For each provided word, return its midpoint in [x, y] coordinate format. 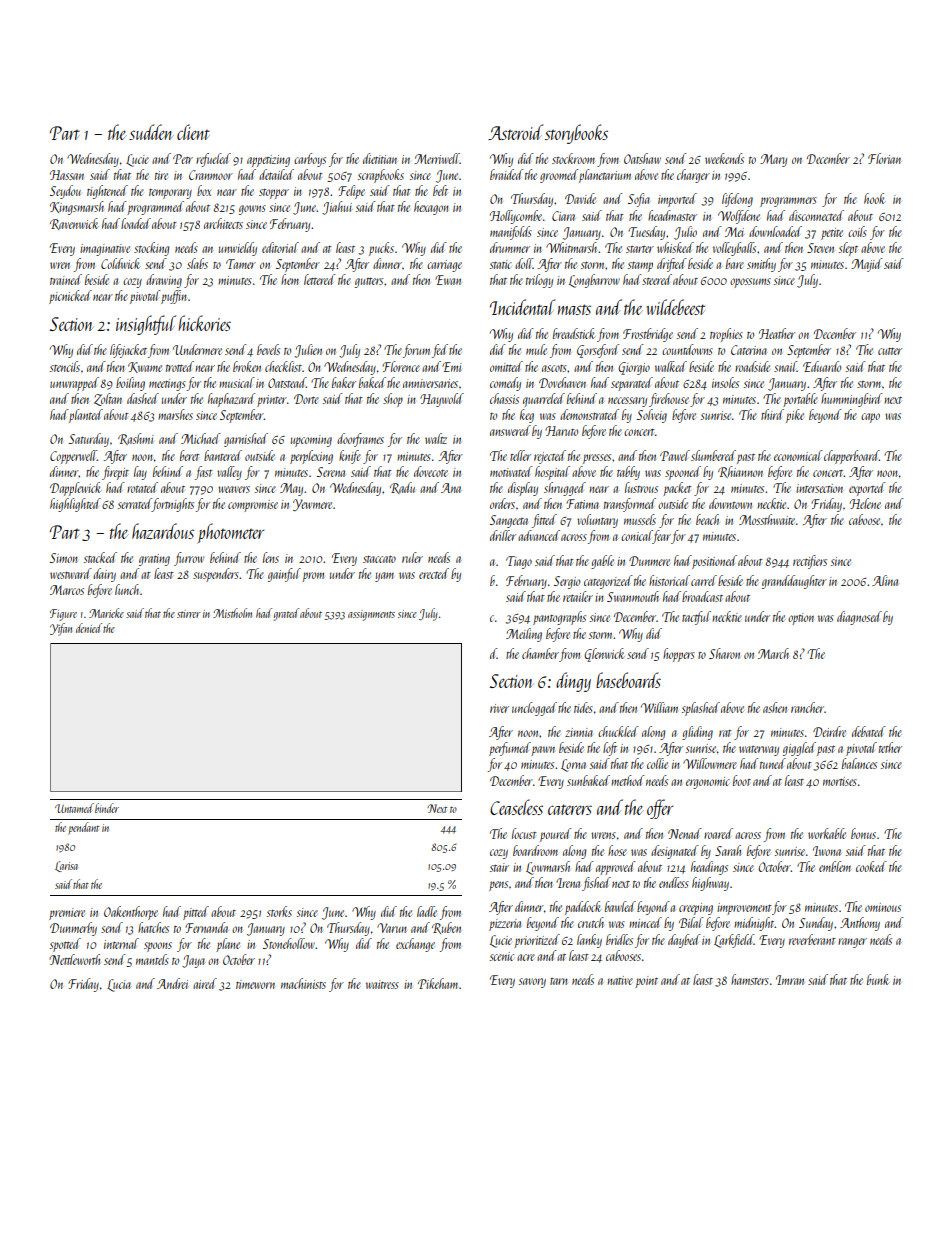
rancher [807, 707]
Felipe [351, 192]
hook [874, 198]
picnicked [70, 297]
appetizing [268, 161]
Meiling [524, 635]
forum [416, 351]
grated [286, 614]
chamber [540, 653]
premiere [67, 914]
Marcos [67, 590]
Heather [777, 333]
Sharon [724, 653]
